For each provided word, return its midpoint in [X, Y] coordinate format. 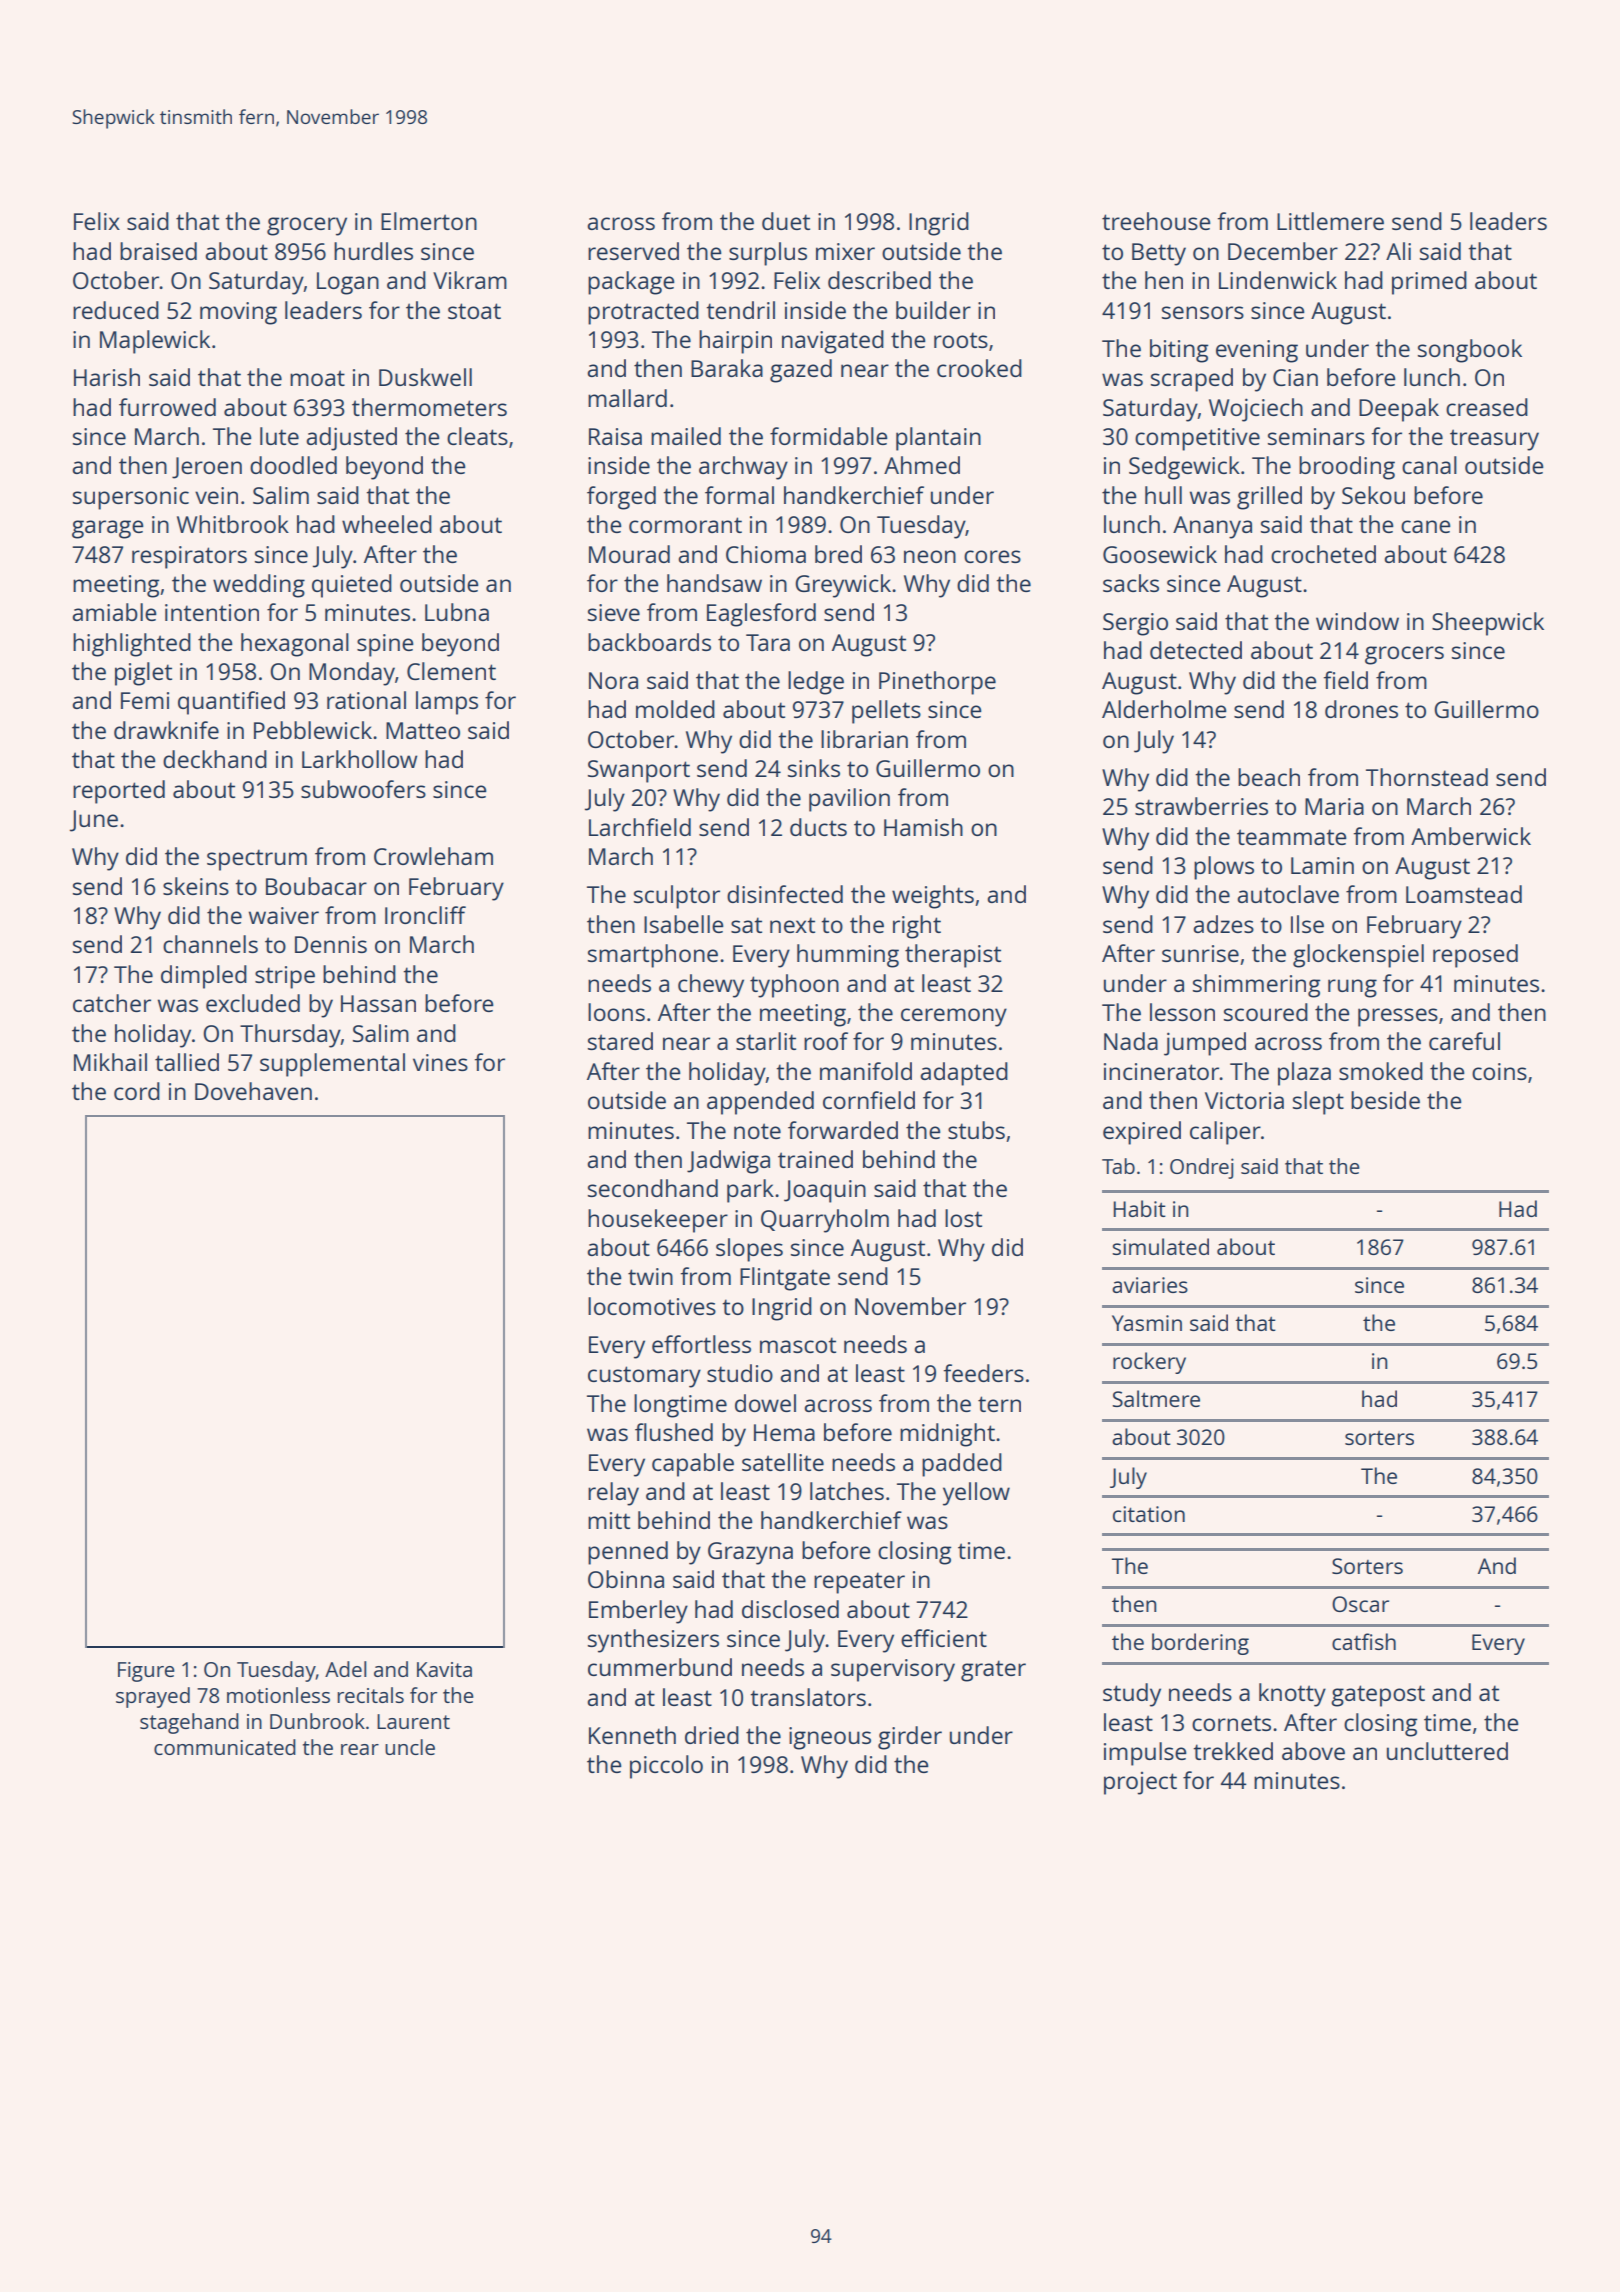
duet [786, 221]
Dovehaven [253, 1091]
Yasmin [1147, 1323]
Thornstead [1427, 777]
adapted [964, 1074]
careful [1464, 1041]
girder [910, 1738]
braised [158, 251]
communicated [225, 1747]
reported [119, 792]
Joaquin [825, 1191]
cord [137, 1091]
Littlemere [1330, 221]
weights [933, 897]
